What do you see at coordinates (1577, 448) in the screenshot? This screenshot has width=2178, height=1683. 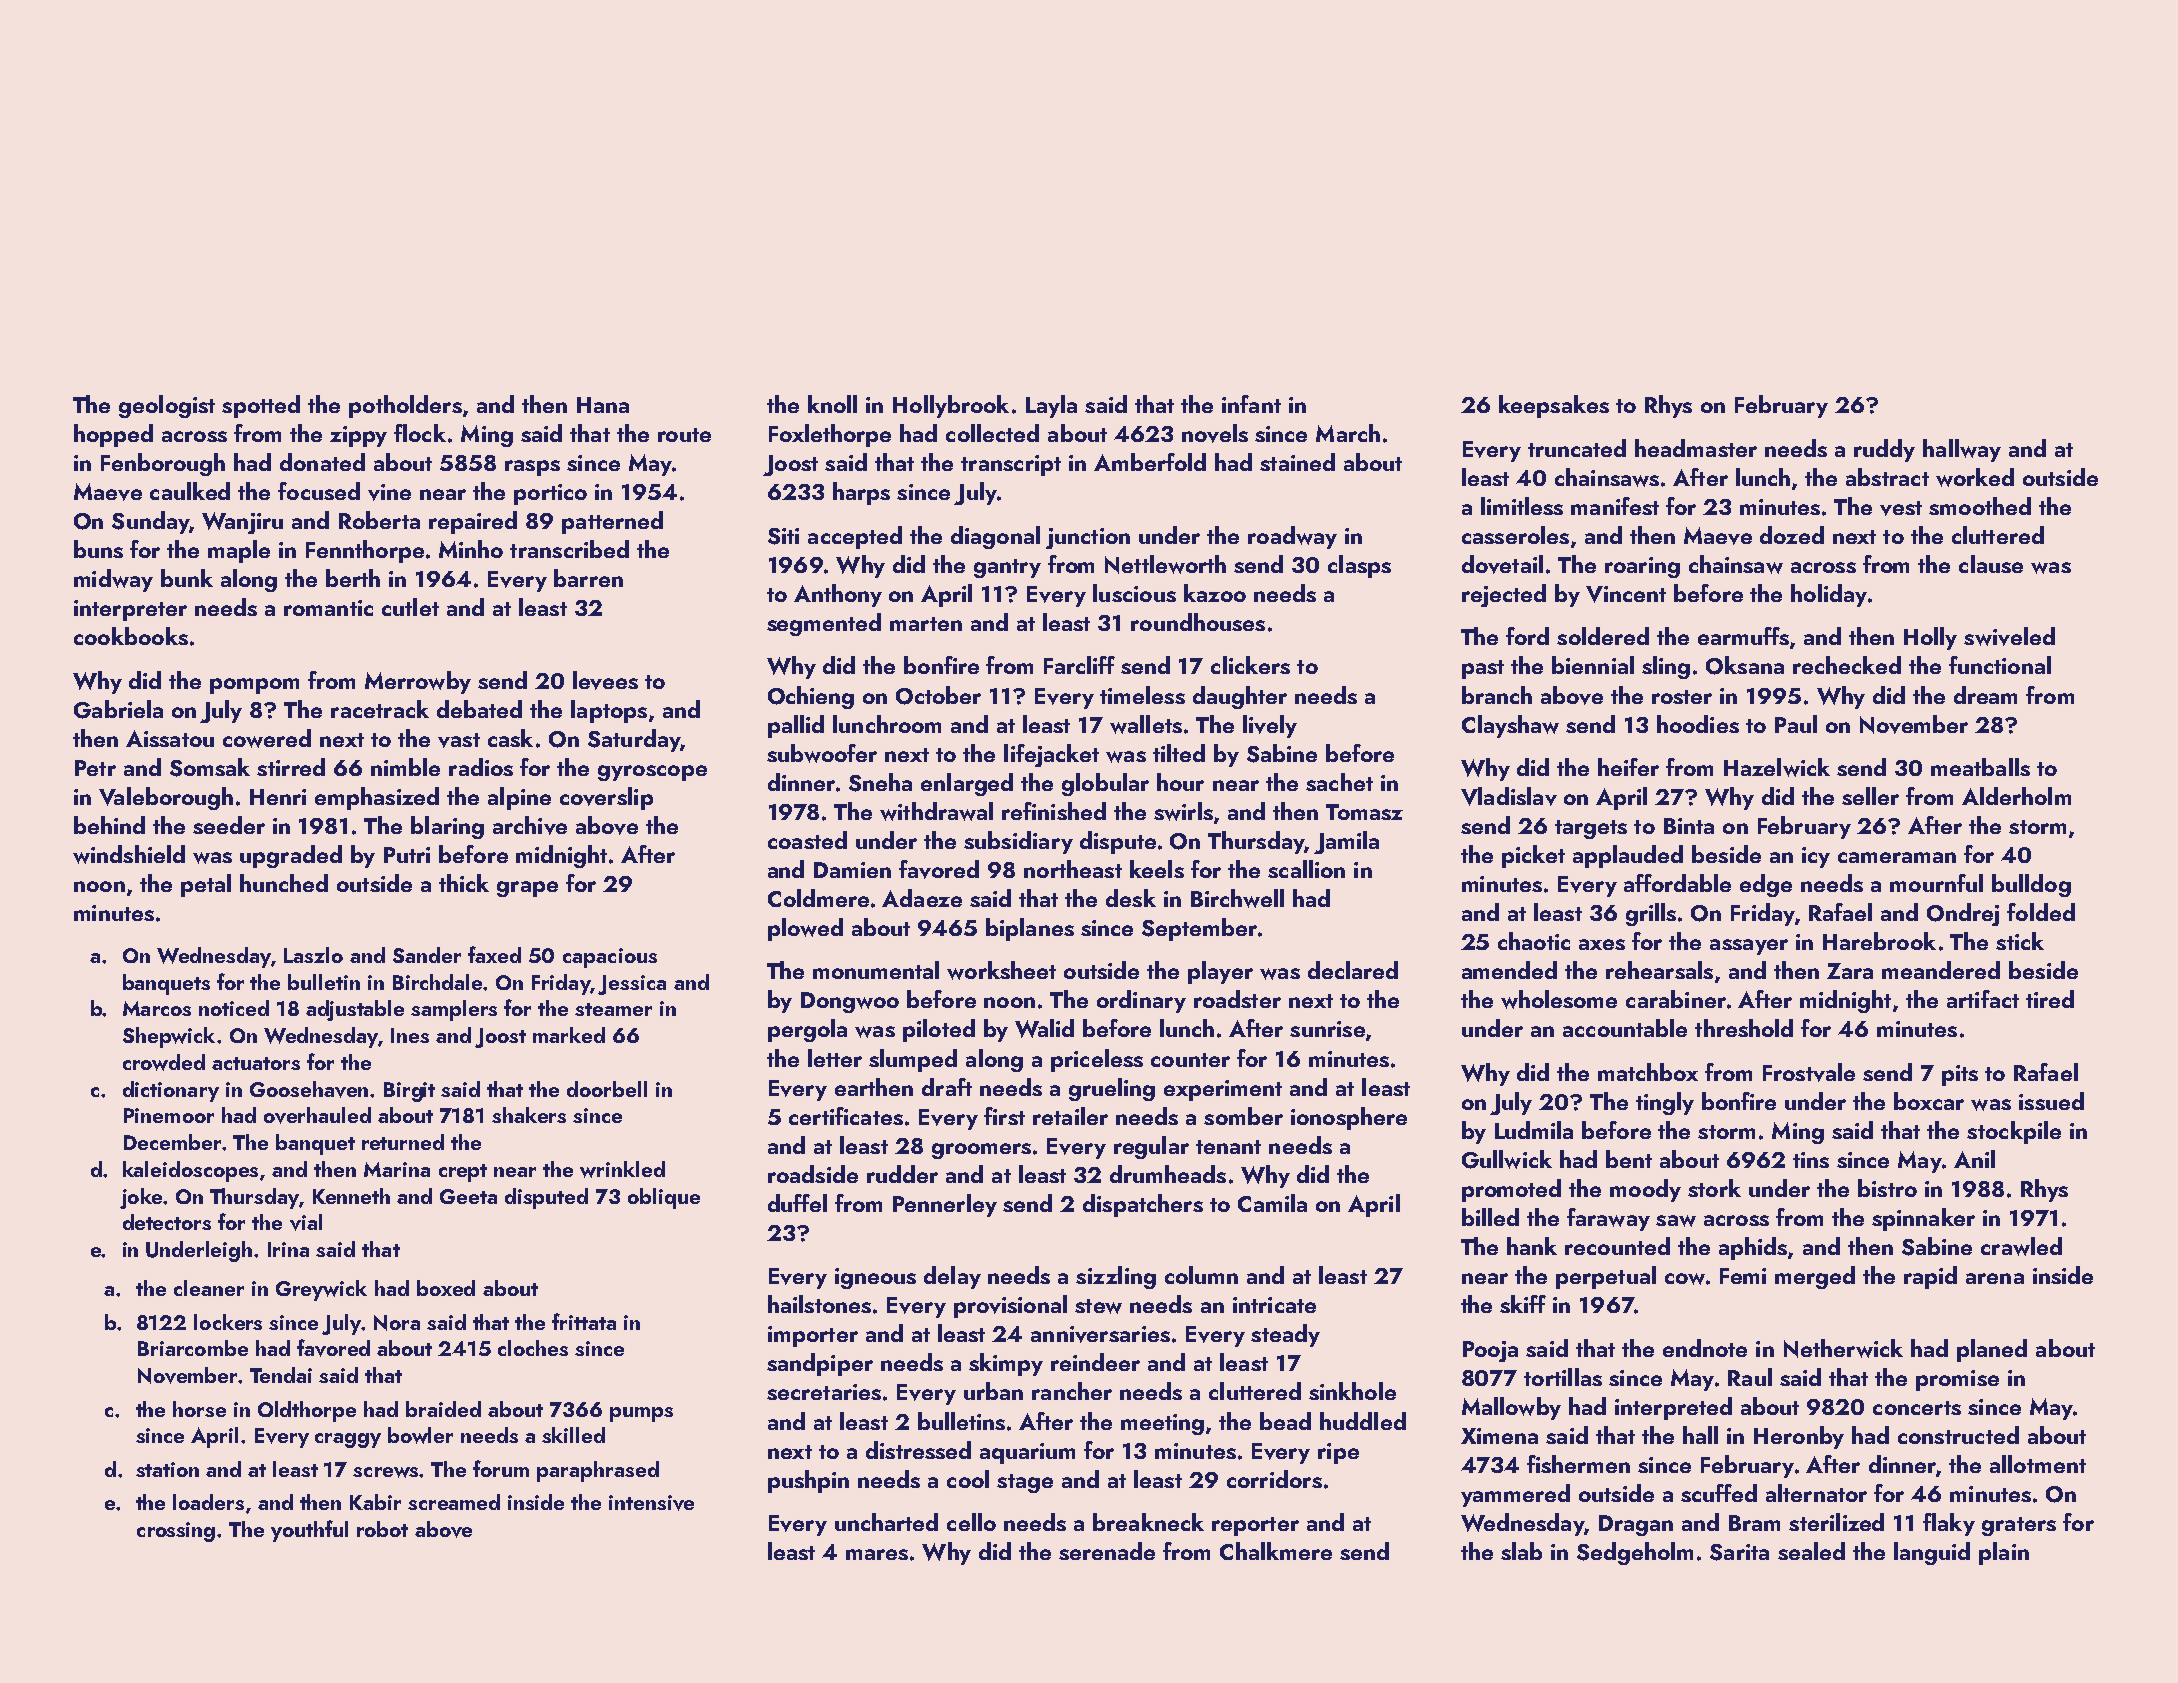 I see `truncated` at bounding box center [1577, 448].
